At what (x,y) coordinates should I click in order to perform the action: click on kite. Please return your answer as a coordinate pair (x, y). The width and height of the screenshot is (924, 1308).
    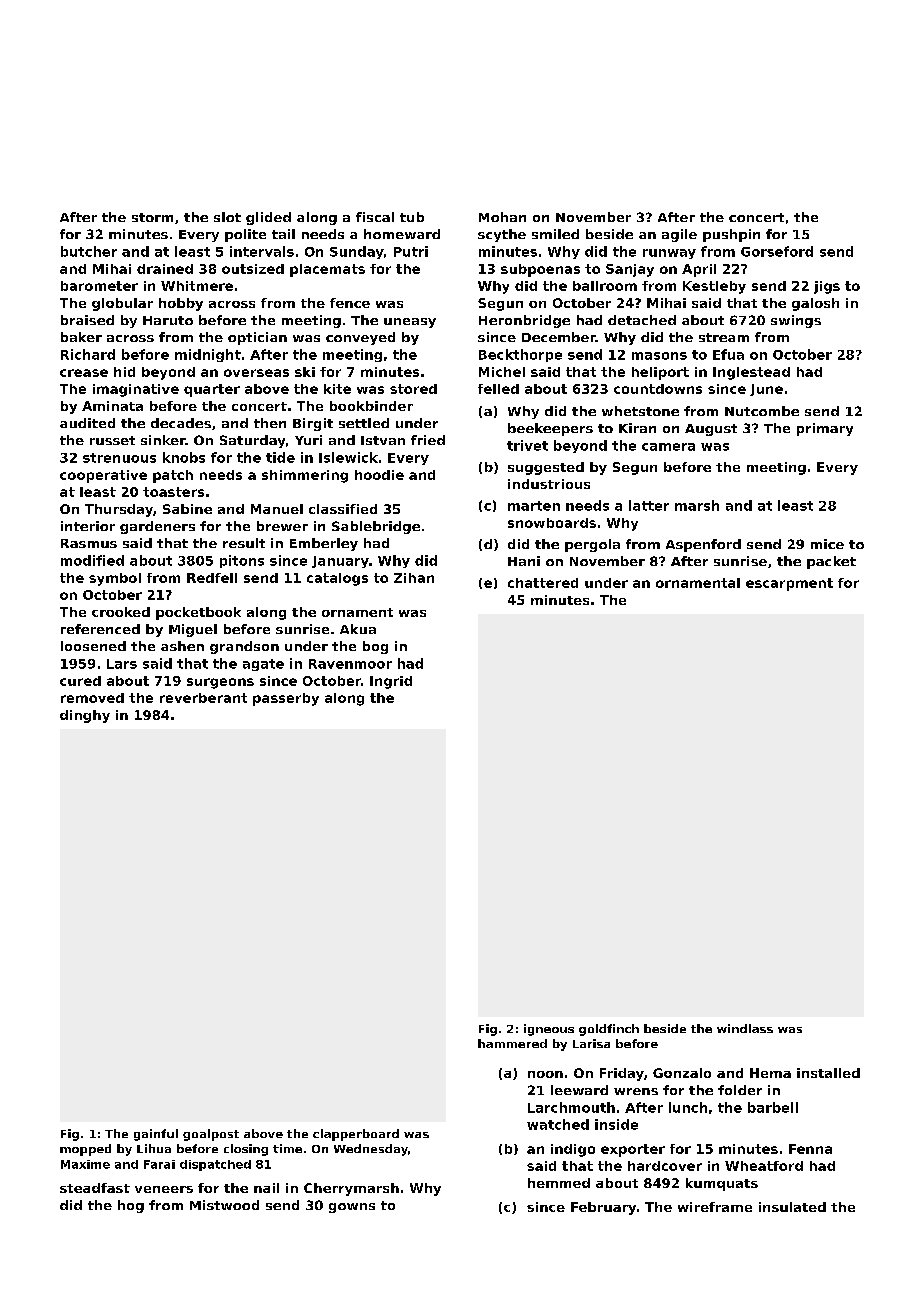
    Looking at the image, I should click on (337, 389).
